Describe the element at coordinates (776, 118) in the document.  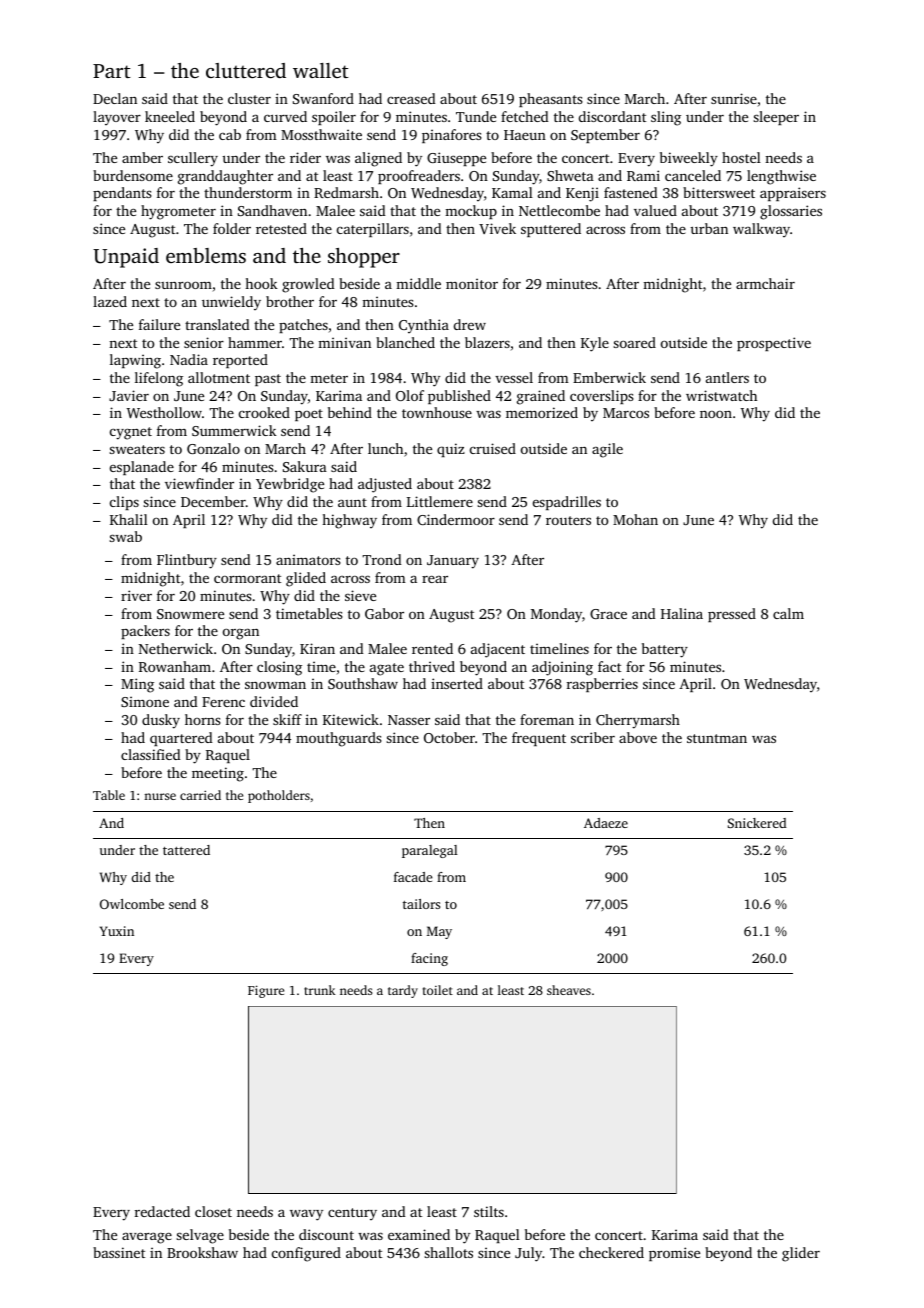
I see `sleeper` at that location.
